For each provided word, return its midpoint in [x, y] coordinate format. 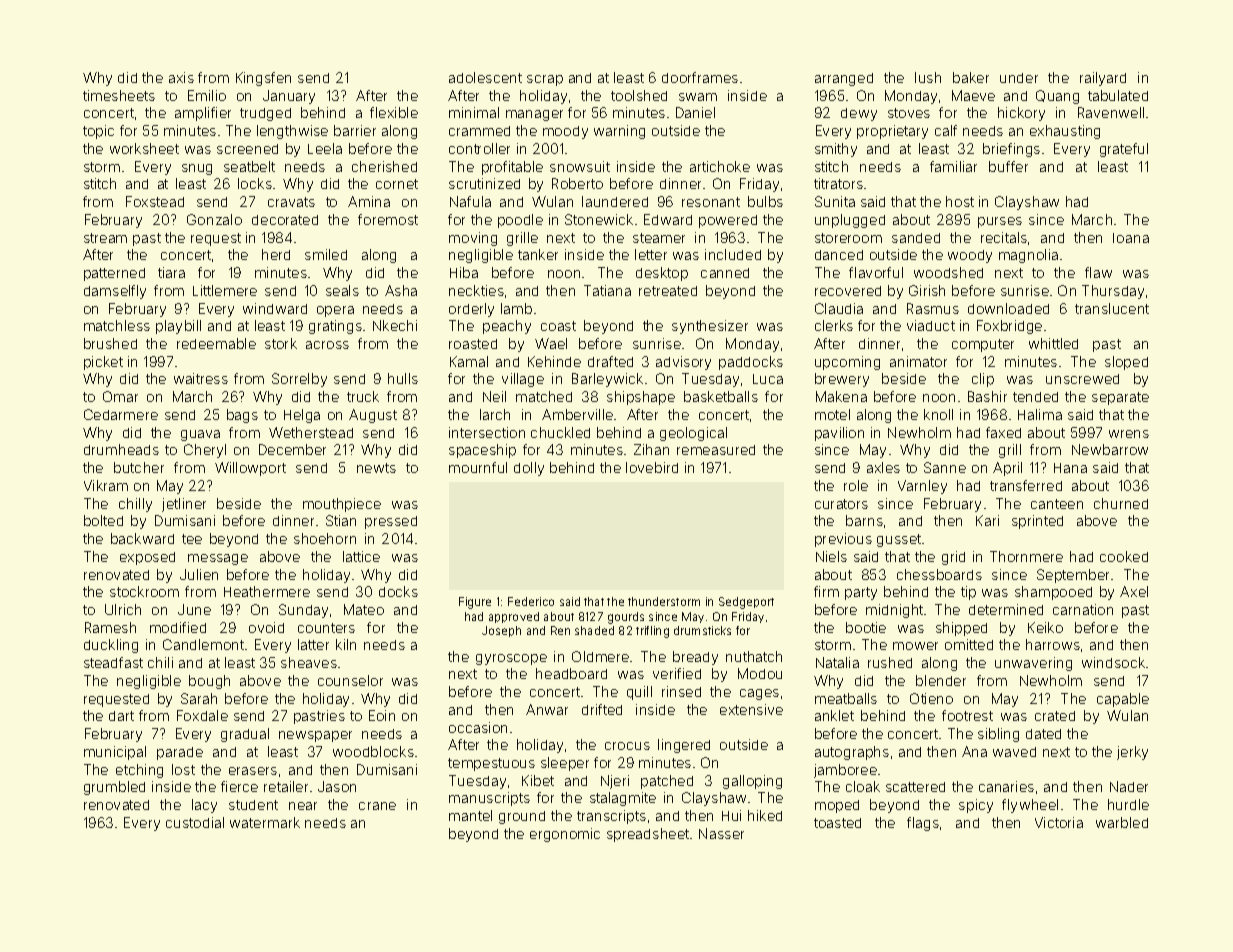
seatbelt [249, 166]
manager [534, 115]
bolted [103, 520]
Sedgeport [746, 603]
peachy [507, 327]
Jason [337, 786]
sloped [1126, 363]
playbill [178, 327]
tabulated [1118, 95]
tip [968, 593]
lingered [684, 746]
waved [1014, 752]
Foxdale [202, 715]
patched [667, 782]
